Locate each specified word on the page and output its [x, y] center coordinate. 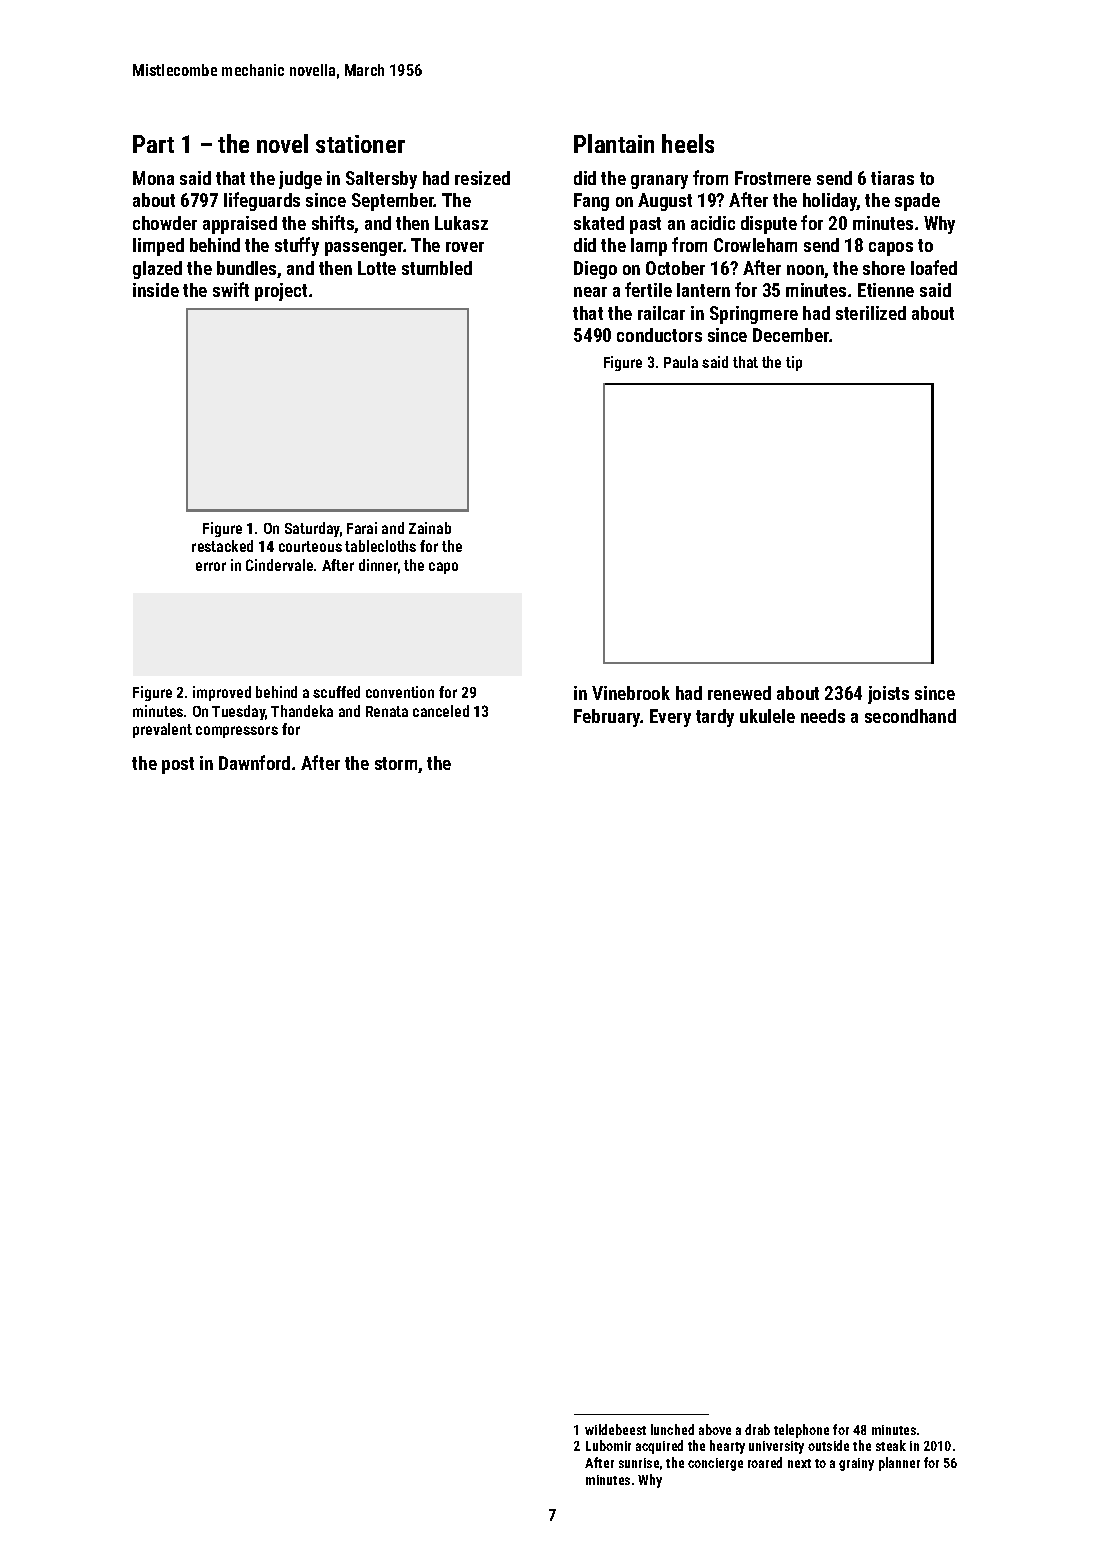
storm [396, 763]
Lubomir [608, 1445]
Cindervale [279, 565]
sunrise [639, 1463]
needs [823, 716]
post [178, 765]
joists [888, 695]
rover [465, 247]
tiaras [892, 178]
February [607, 718]
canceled [441, 711]
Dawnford [254, 762]
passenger [364, 249]
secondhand [910, 716]
